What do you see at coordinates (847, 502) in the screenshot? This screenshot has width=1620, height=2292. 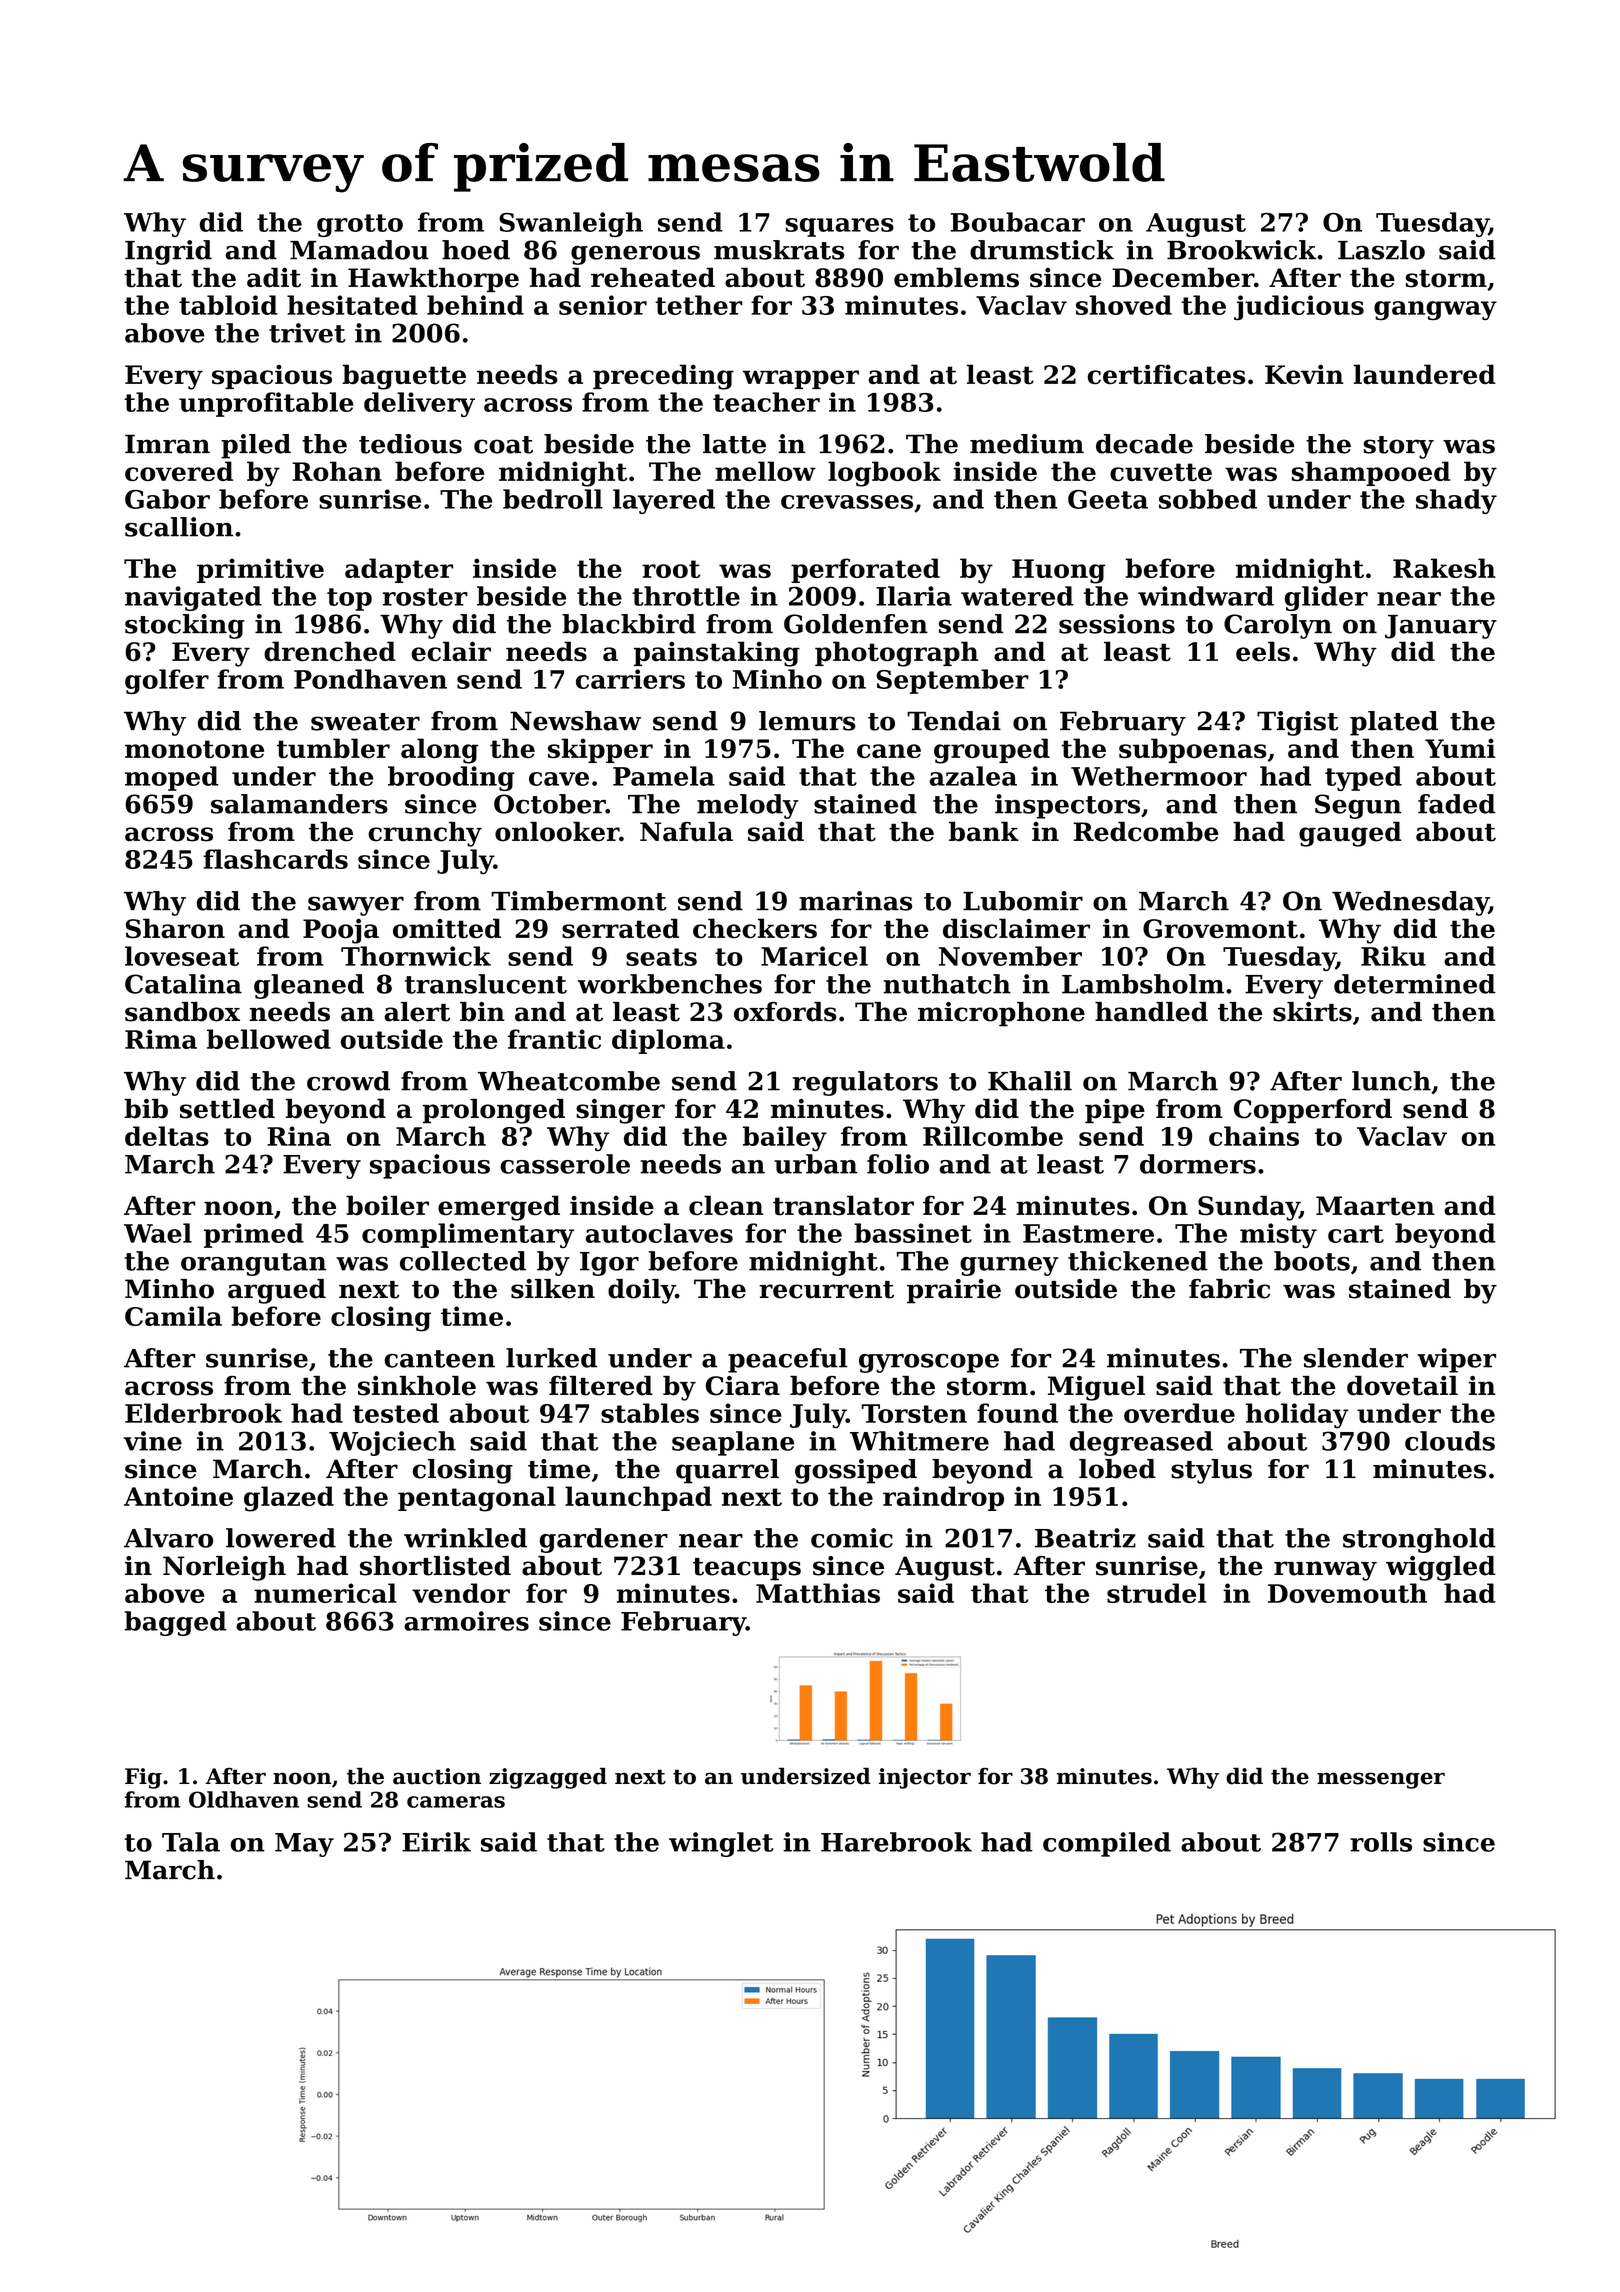 I see `crevasses` at bounding box center [847, 502].
